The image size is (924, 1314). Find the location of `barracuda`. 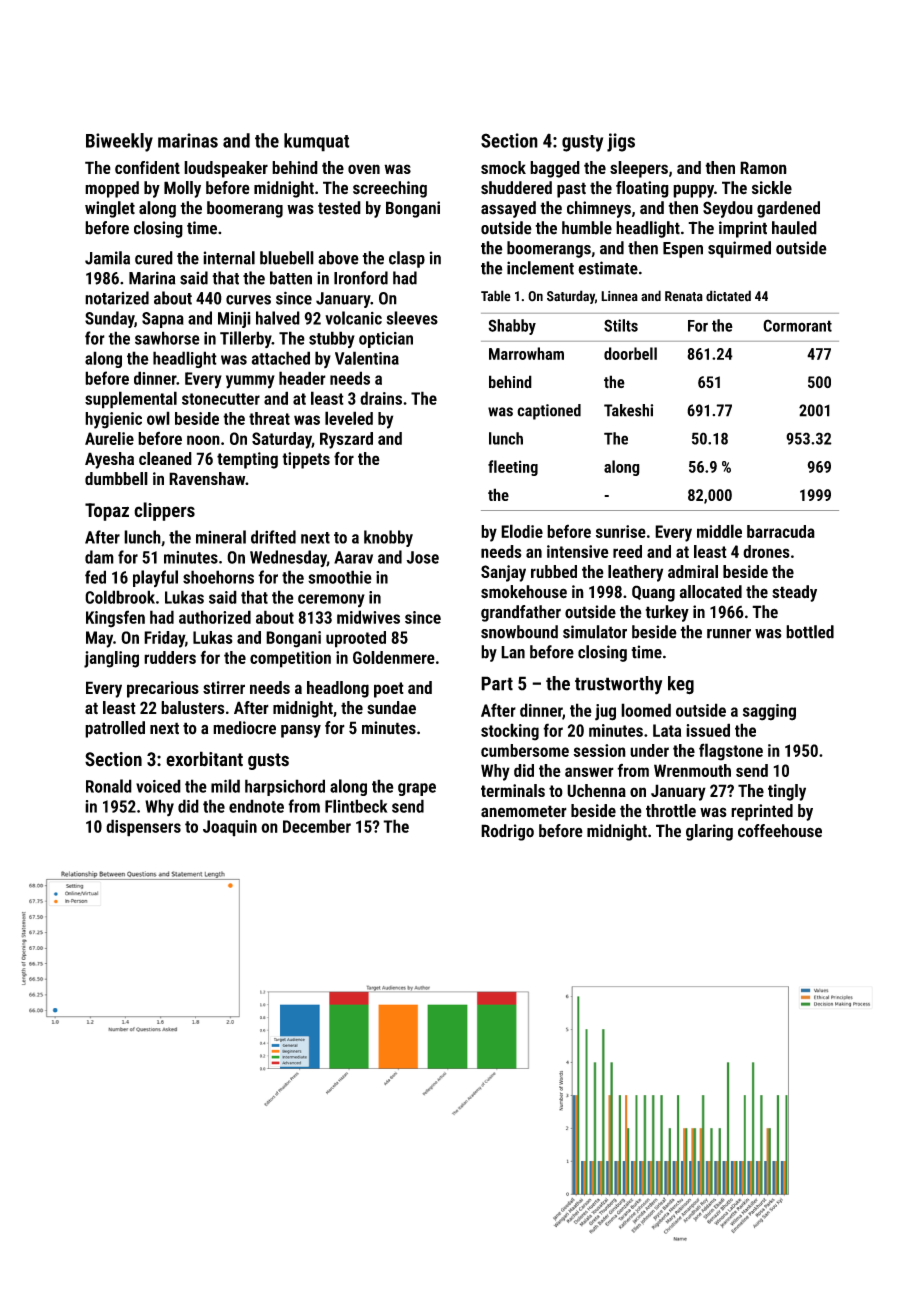

barracuda is located at coordinates (781, 531).
